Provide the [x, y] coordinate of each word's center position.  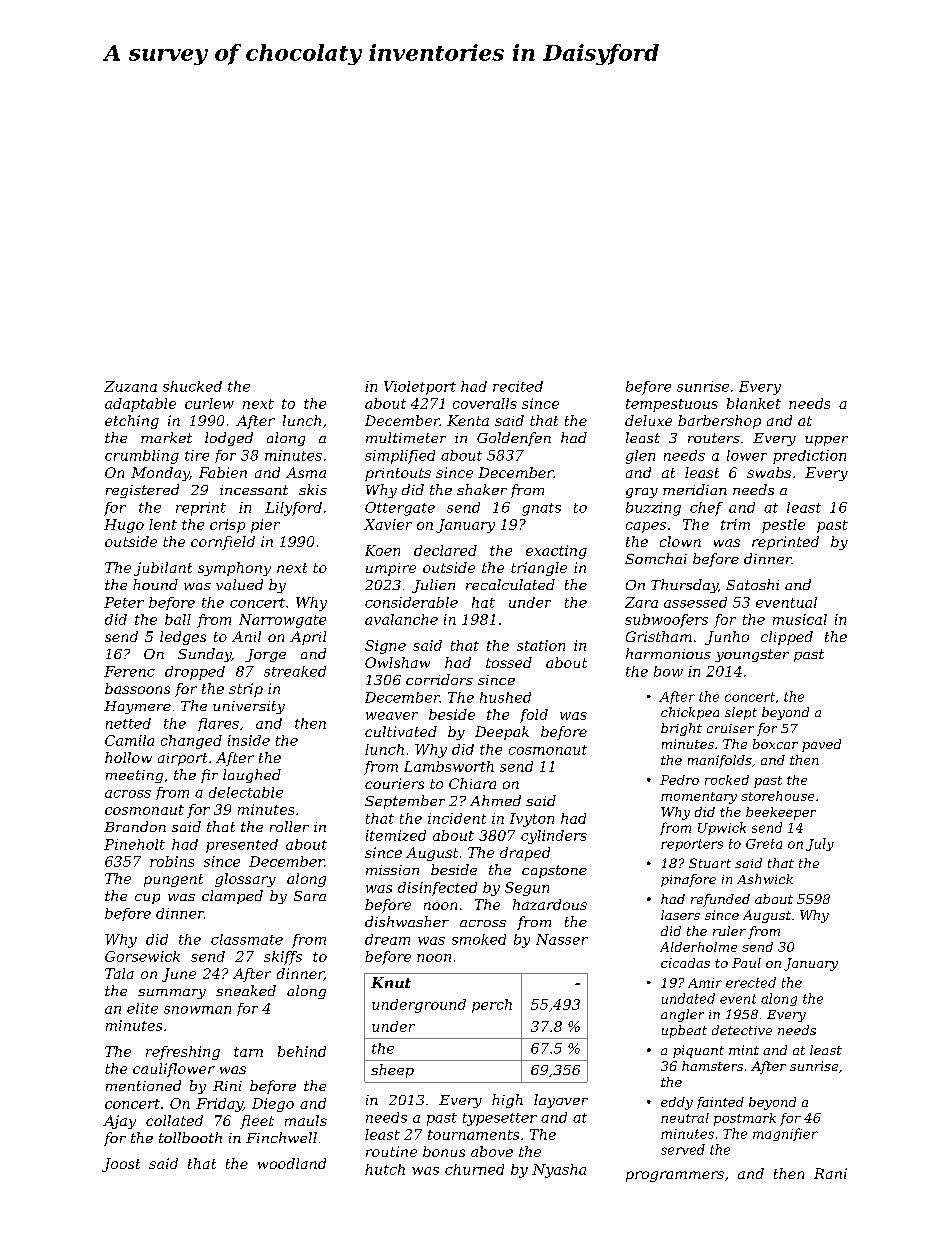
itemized [396, 835]
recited [518, 386]
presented [242, 846]
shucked [192, 386]
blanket [754, 403]
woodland [292, 1163]
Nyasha [559, 1171]
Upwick [722, 828]
